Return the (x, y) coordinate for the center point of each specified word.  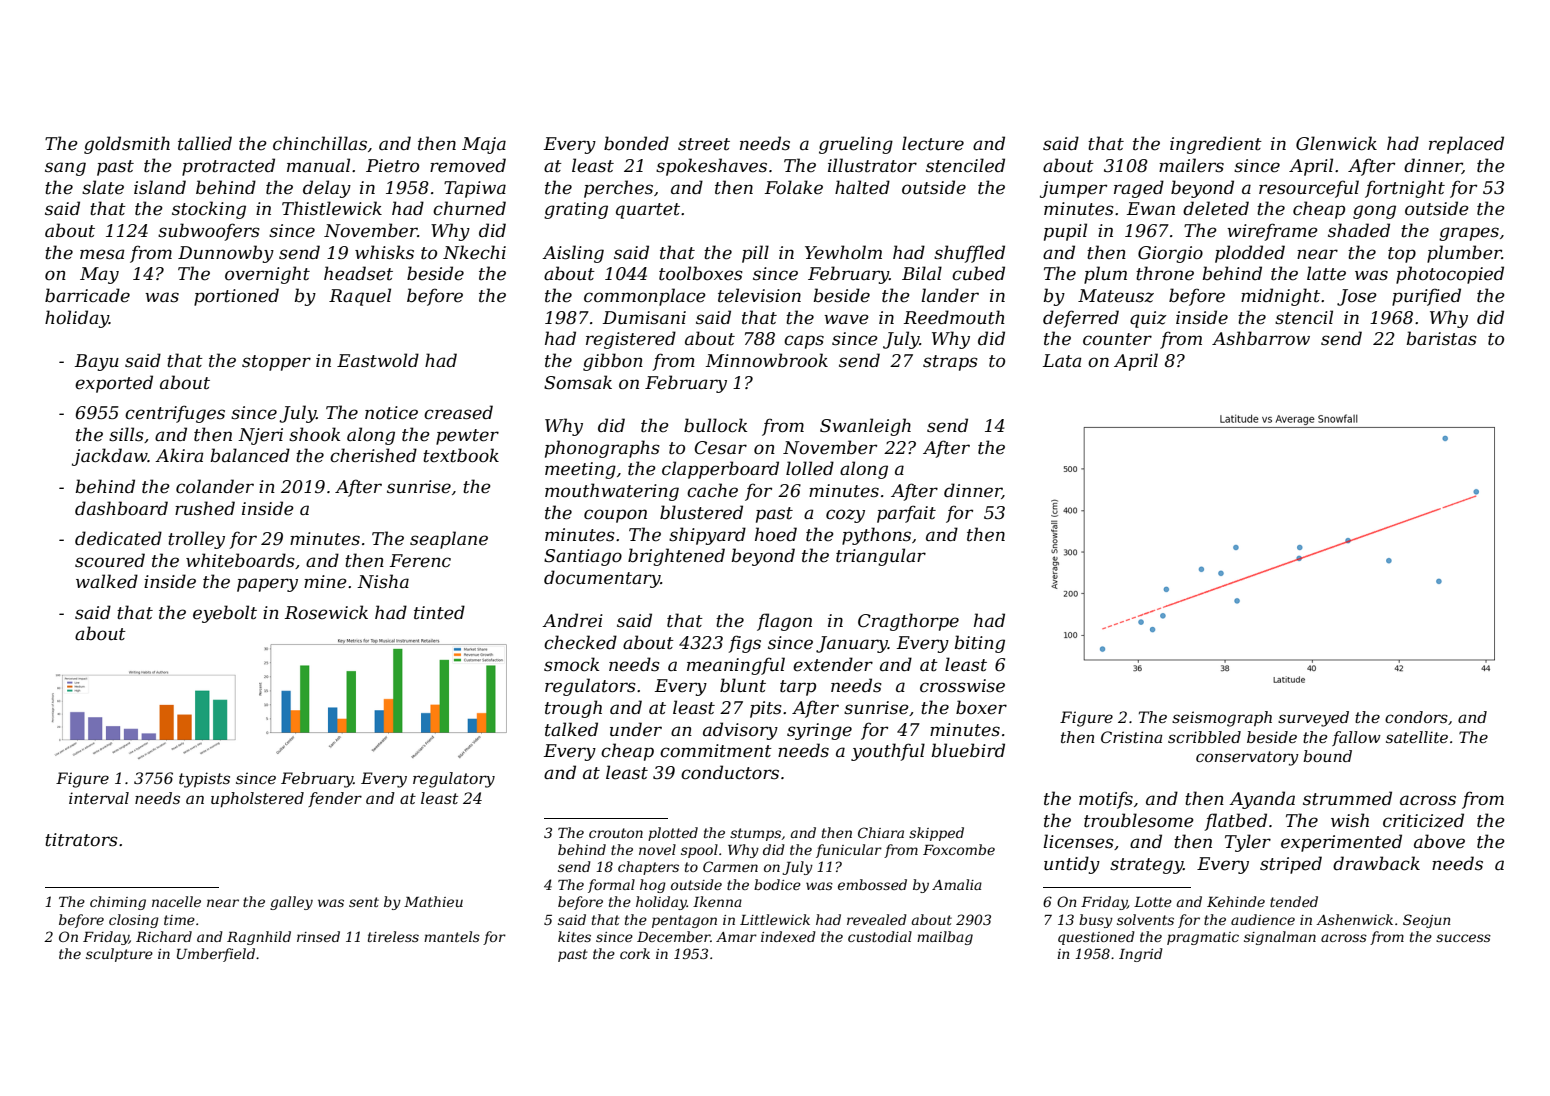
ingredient (1216, 145)
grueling (856, 145)
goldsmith (127, 145)
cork (635, 953)
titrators (81, 840)
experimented (1341, 843)
